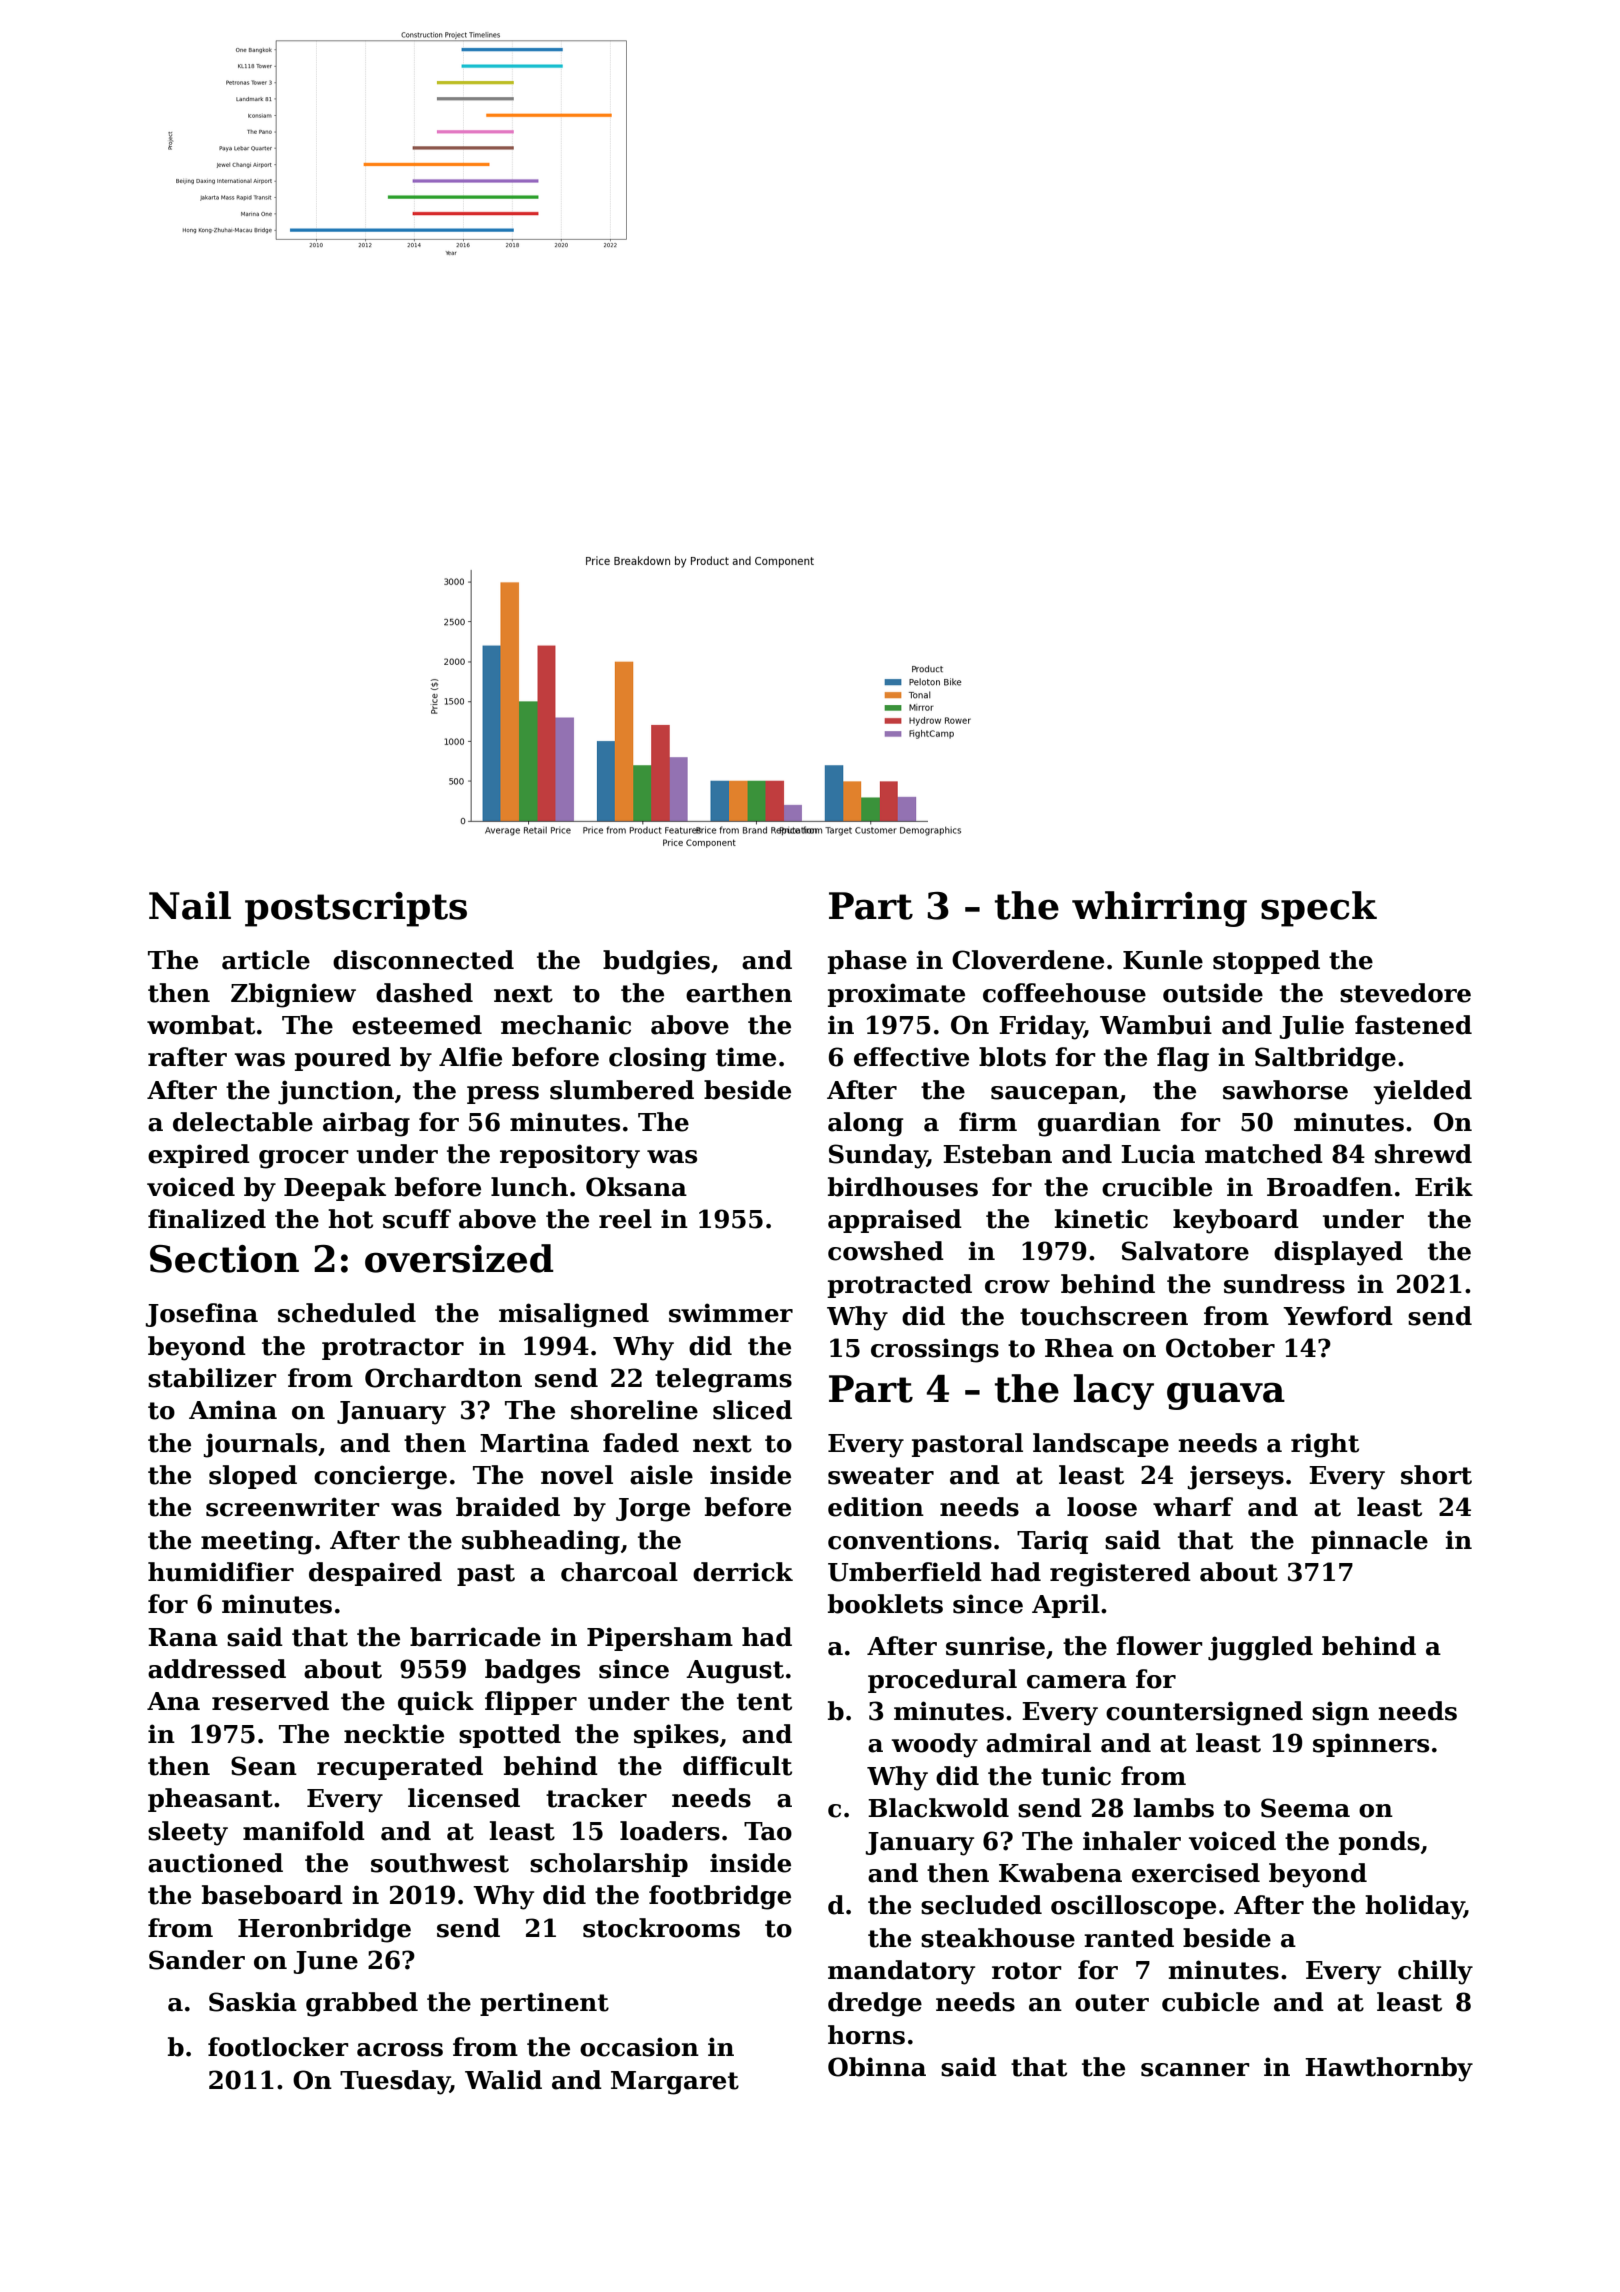 The height and width of the screenshot is (2292, 1620). Describe the element at coordinates (362, 2004) in the screenshot. I see `grabbed` at that location.
